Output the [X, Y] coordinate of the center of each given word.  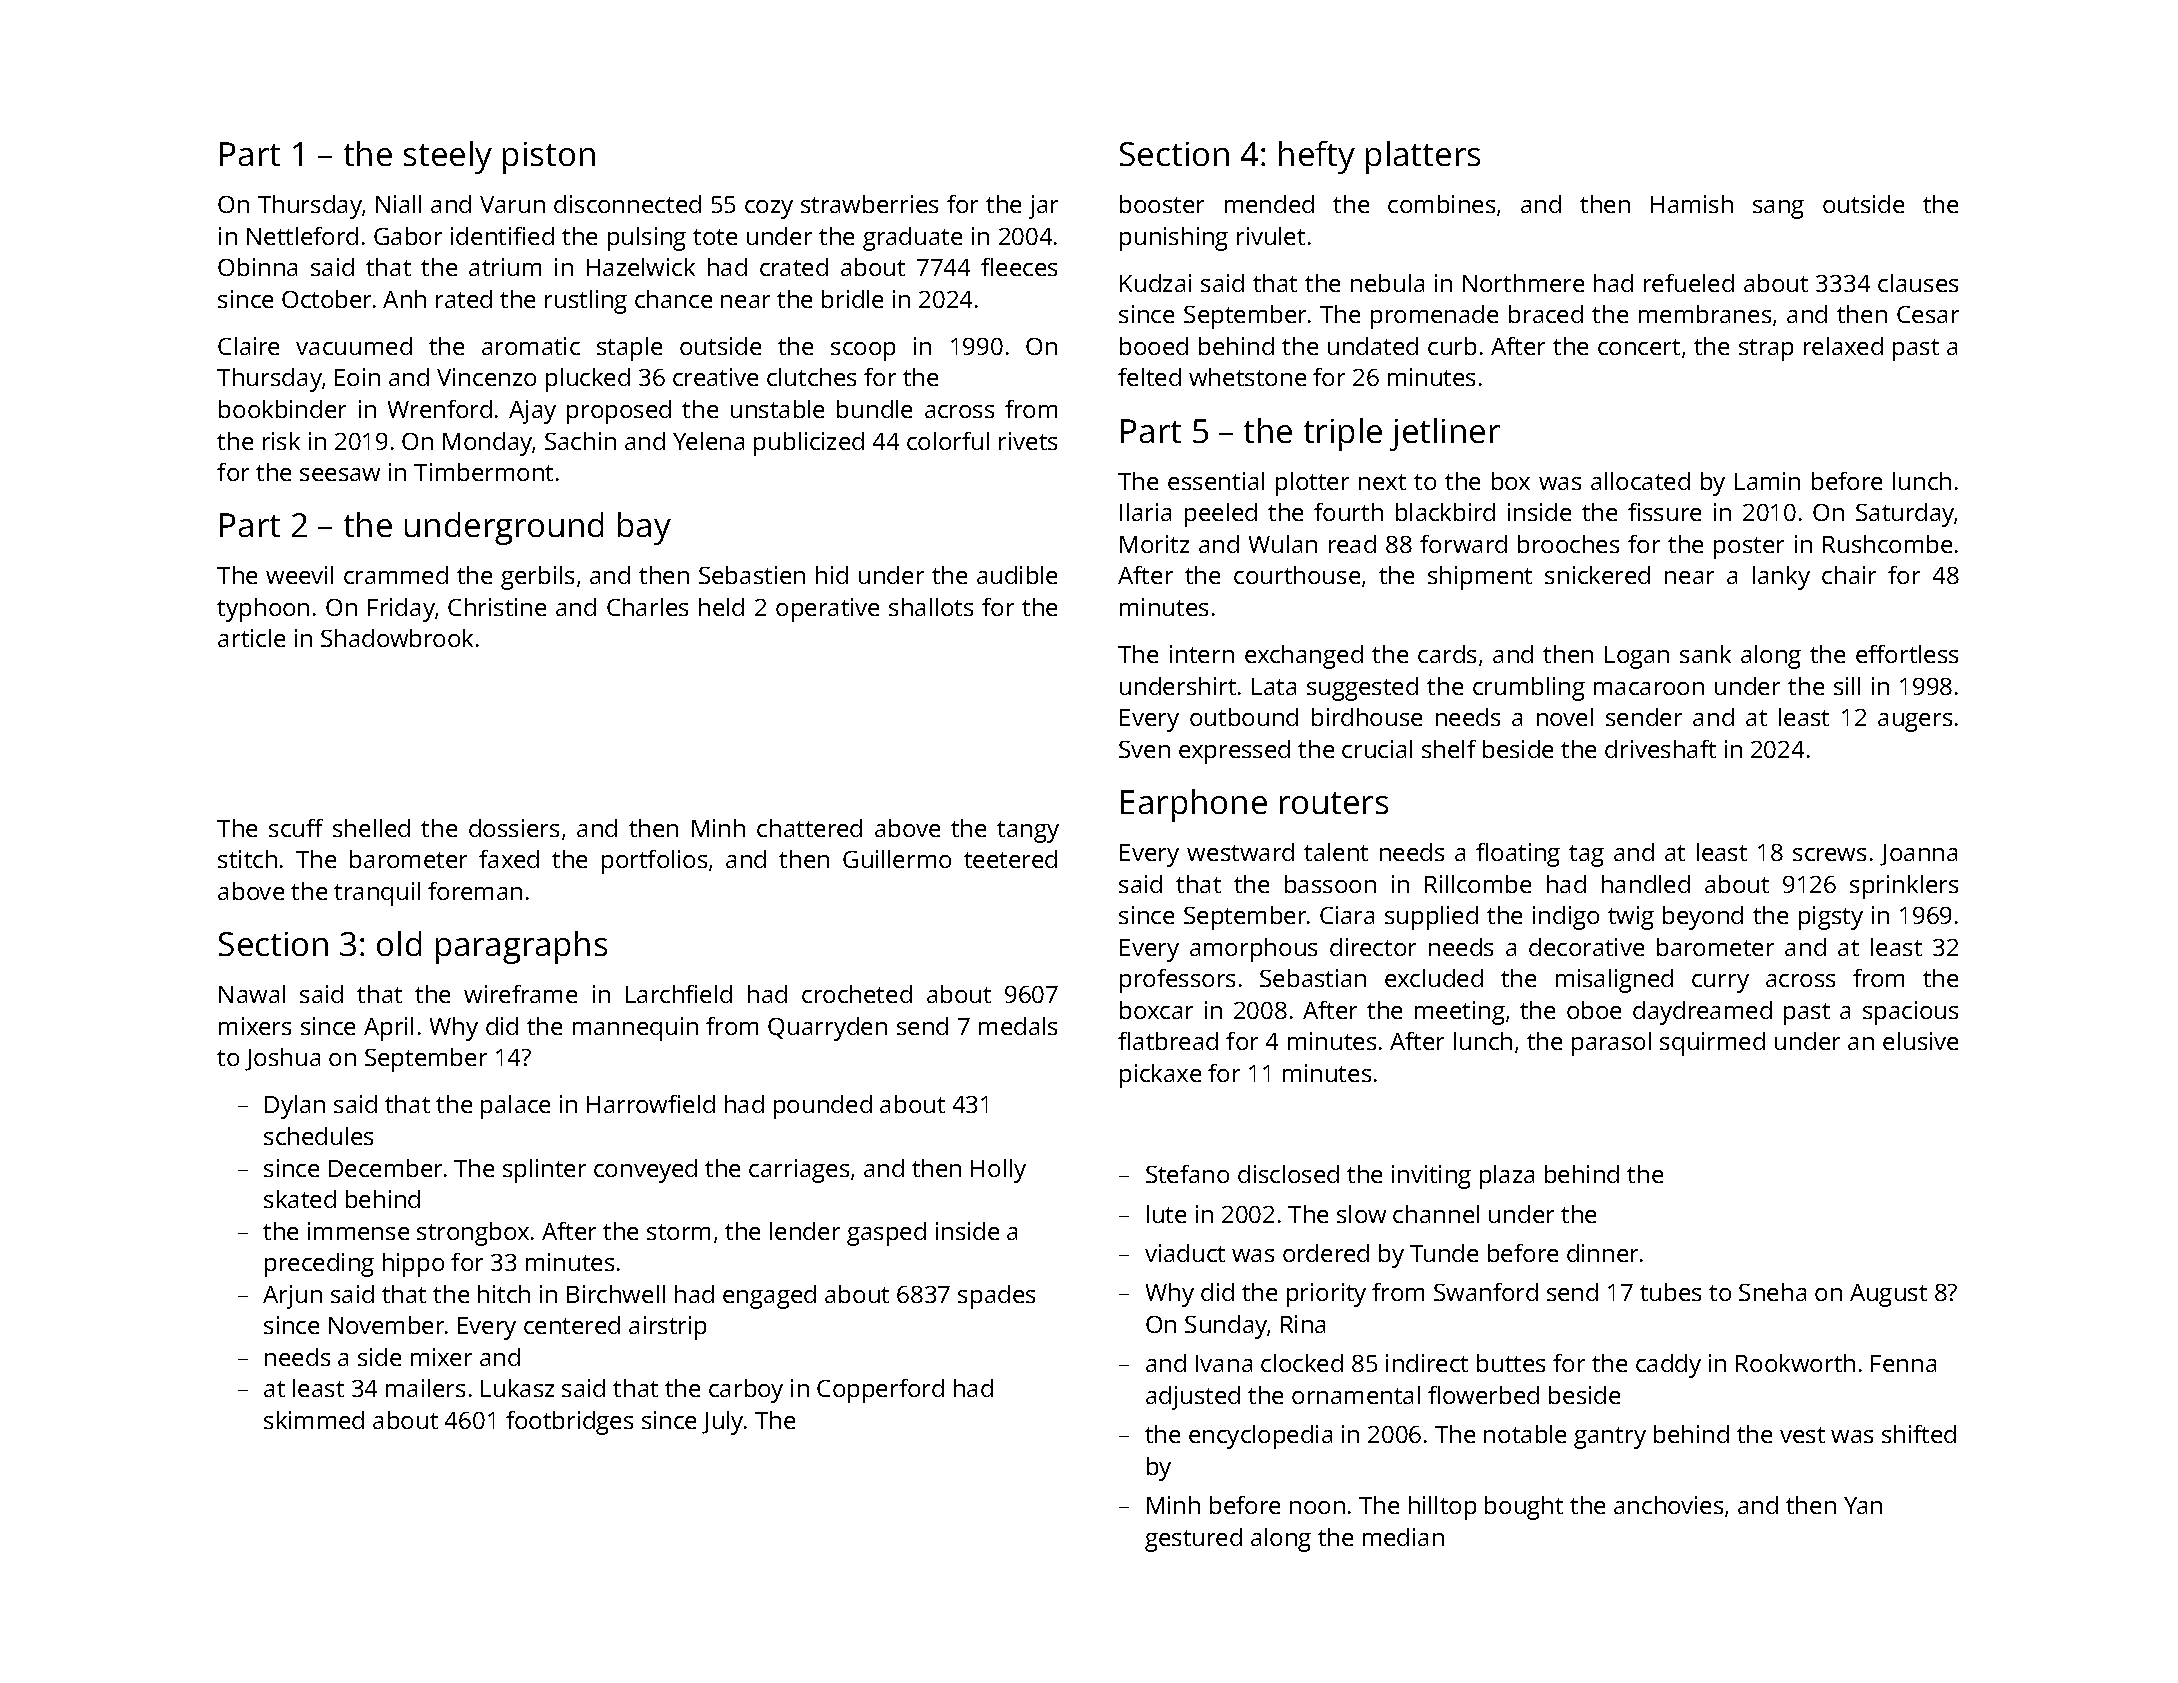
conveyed [645, 1171]
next [1382, 482]
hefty [1317, 157]
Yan [1863, 1505]
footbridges [569, 1423]
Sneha [1772, 1292]
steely [448, 157]
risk [281, 441]
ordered [1326, 1253]
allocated [1640, 481]
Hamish [1692, 204]
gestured [1193, 1540]
